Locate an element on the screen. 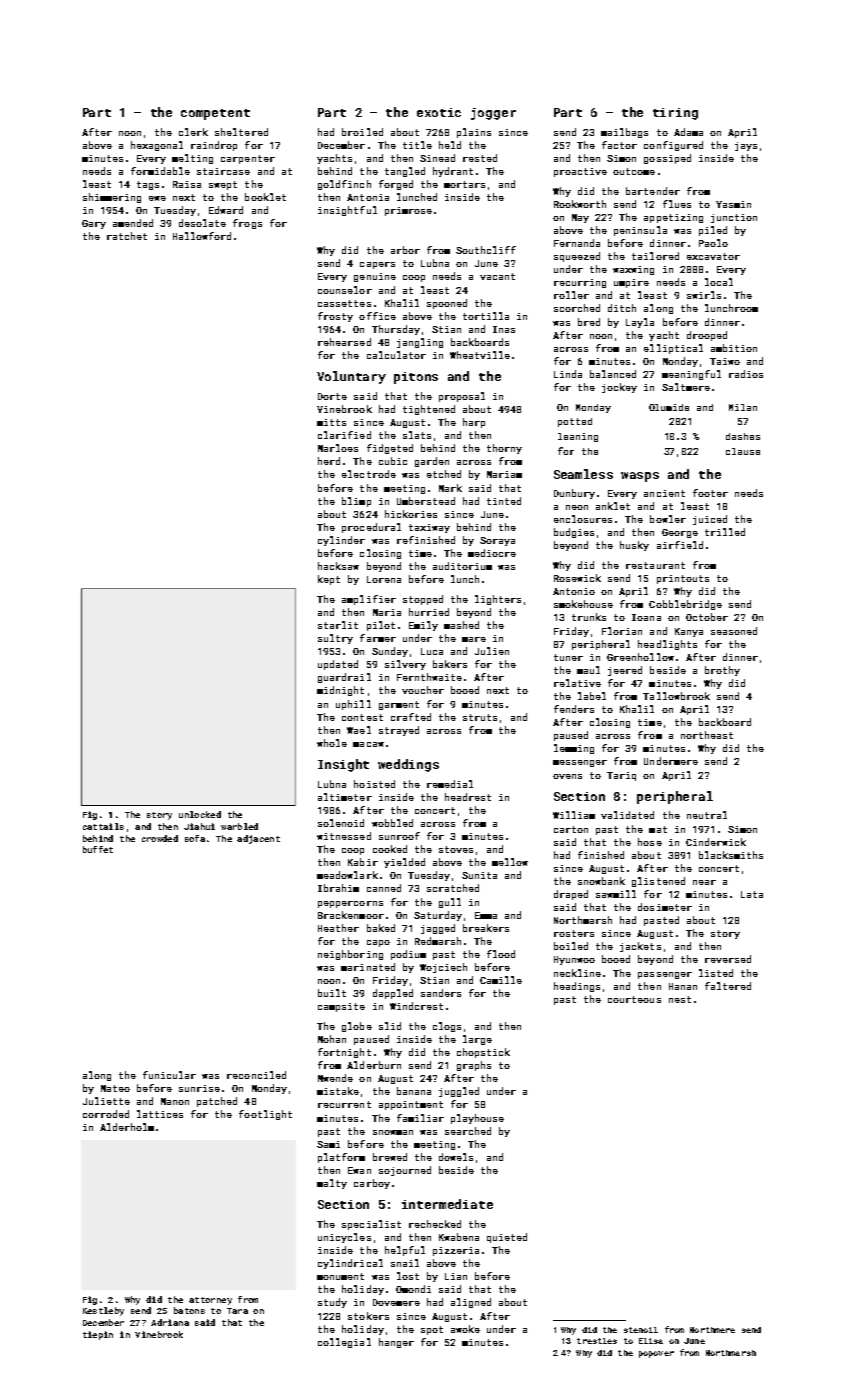  jogger is located at coordinates (493, 114).
